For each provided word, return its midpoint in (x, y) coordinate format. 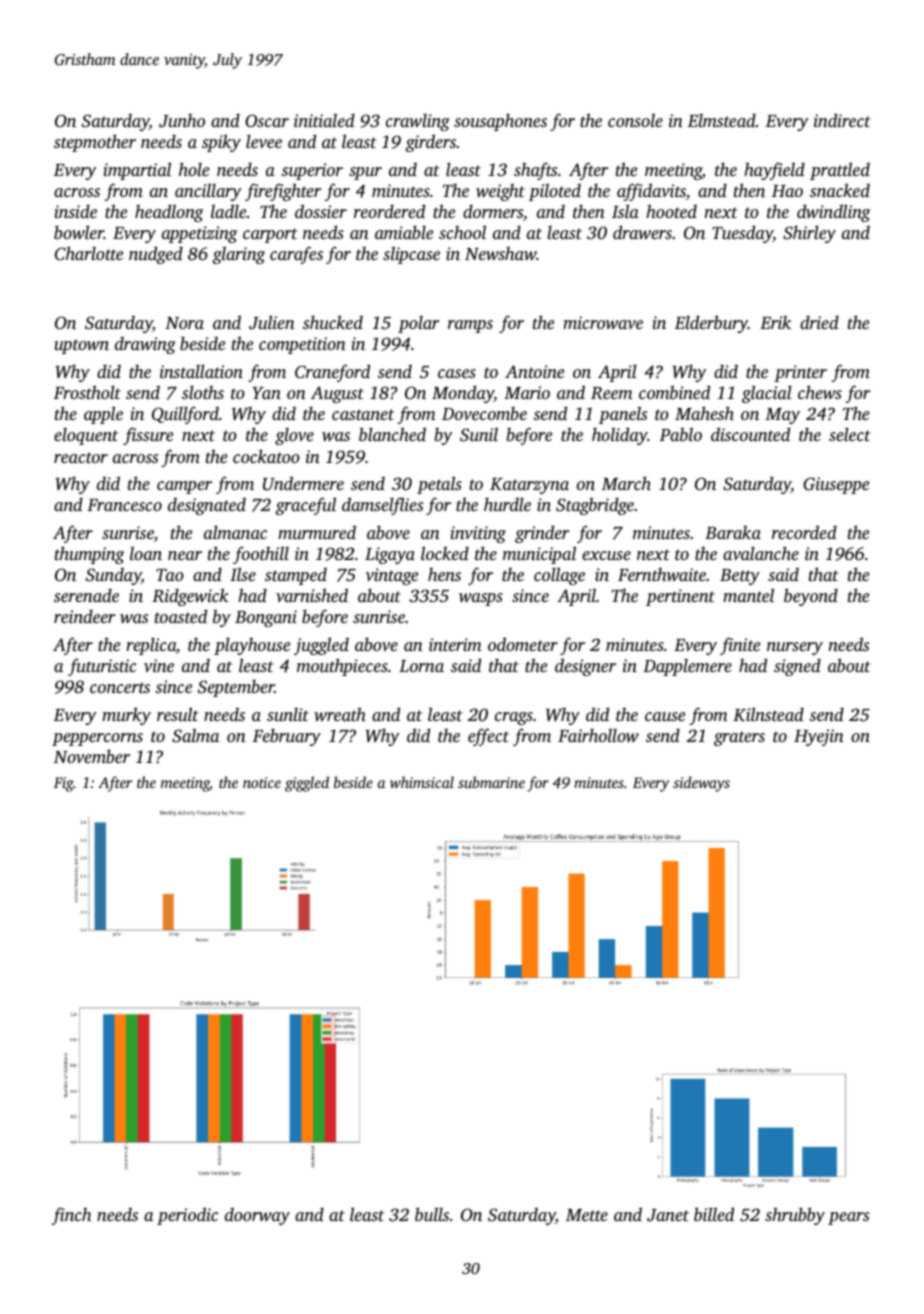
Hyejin (819, 737)
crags (514, 718)
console (635, 120)
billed (714, 1214)
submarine (491, 782)
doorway (257, 1216)
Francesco (124, 505)
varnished (312, 595)
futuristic (102, 667)
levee (264, 141)
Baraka (733, 532)
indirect (842, 120)
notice (262, 782)
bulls (432, 1214)
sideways (701, 784)
